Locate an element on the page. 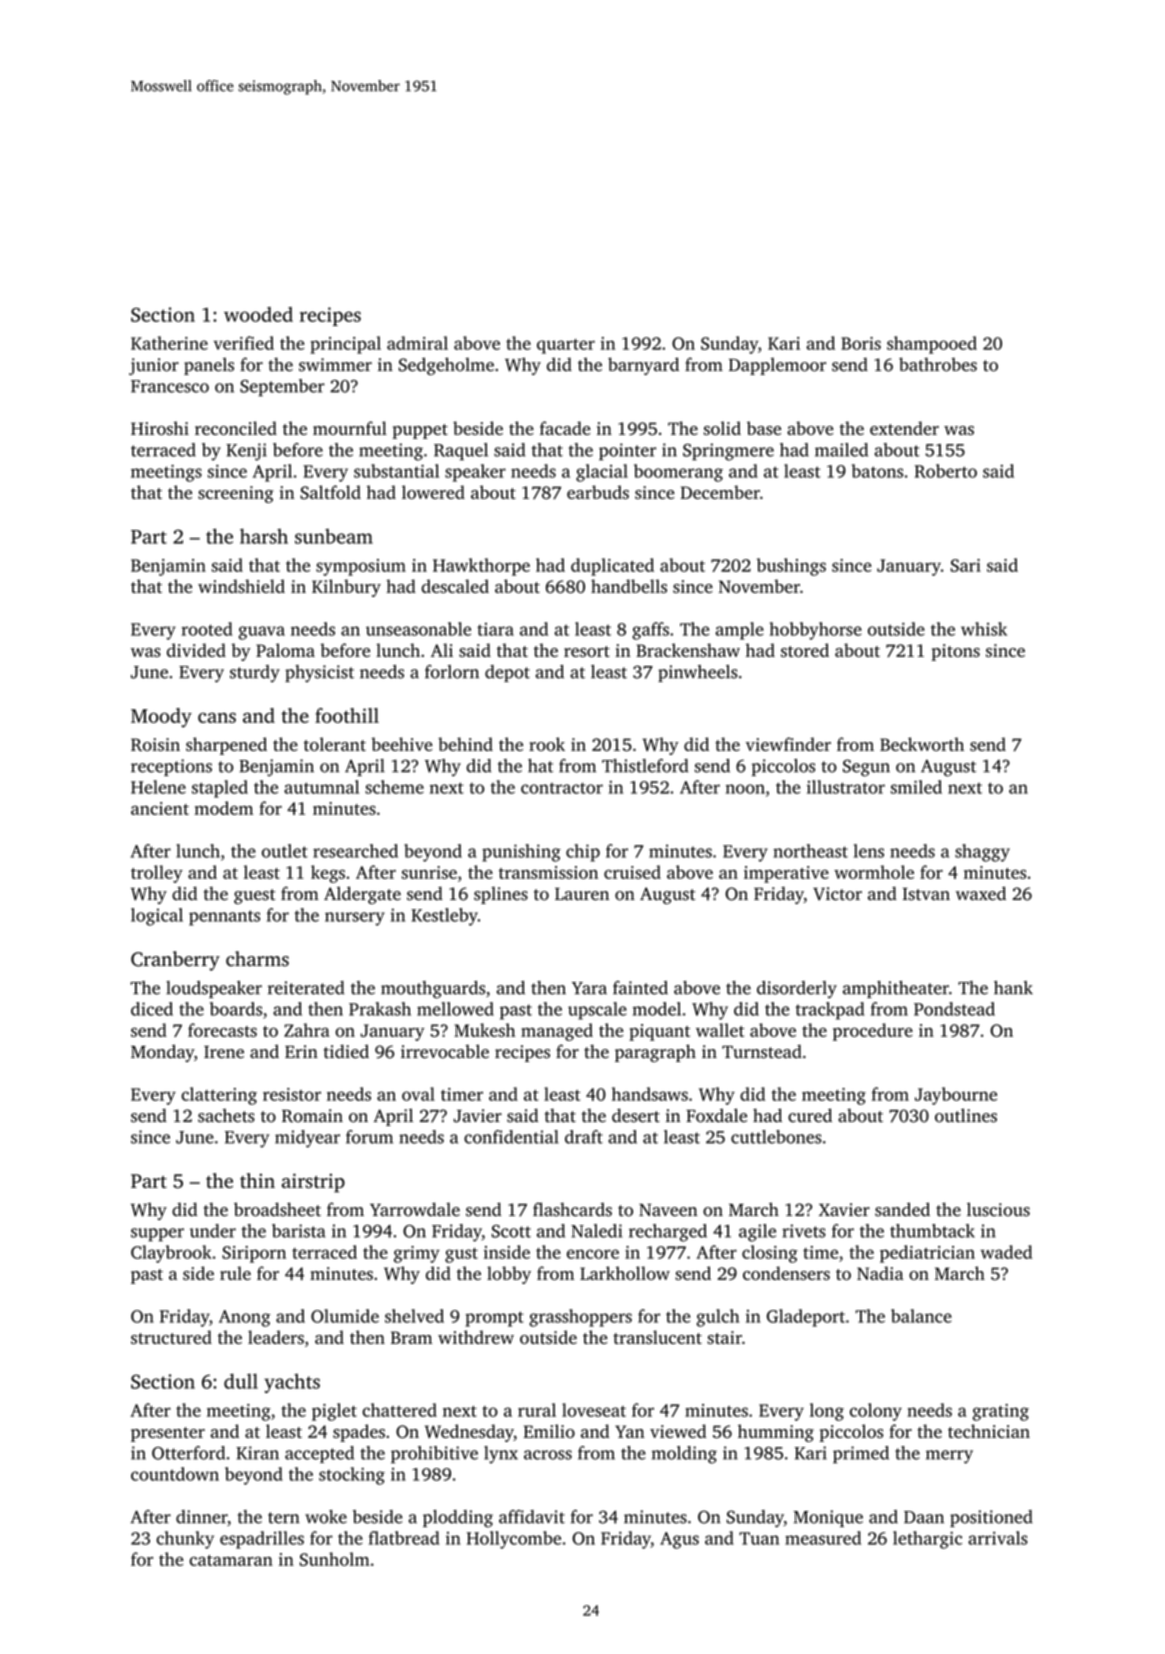 The height and width of the page is (1654, 1165). September is located at coordinates (282, 388).
